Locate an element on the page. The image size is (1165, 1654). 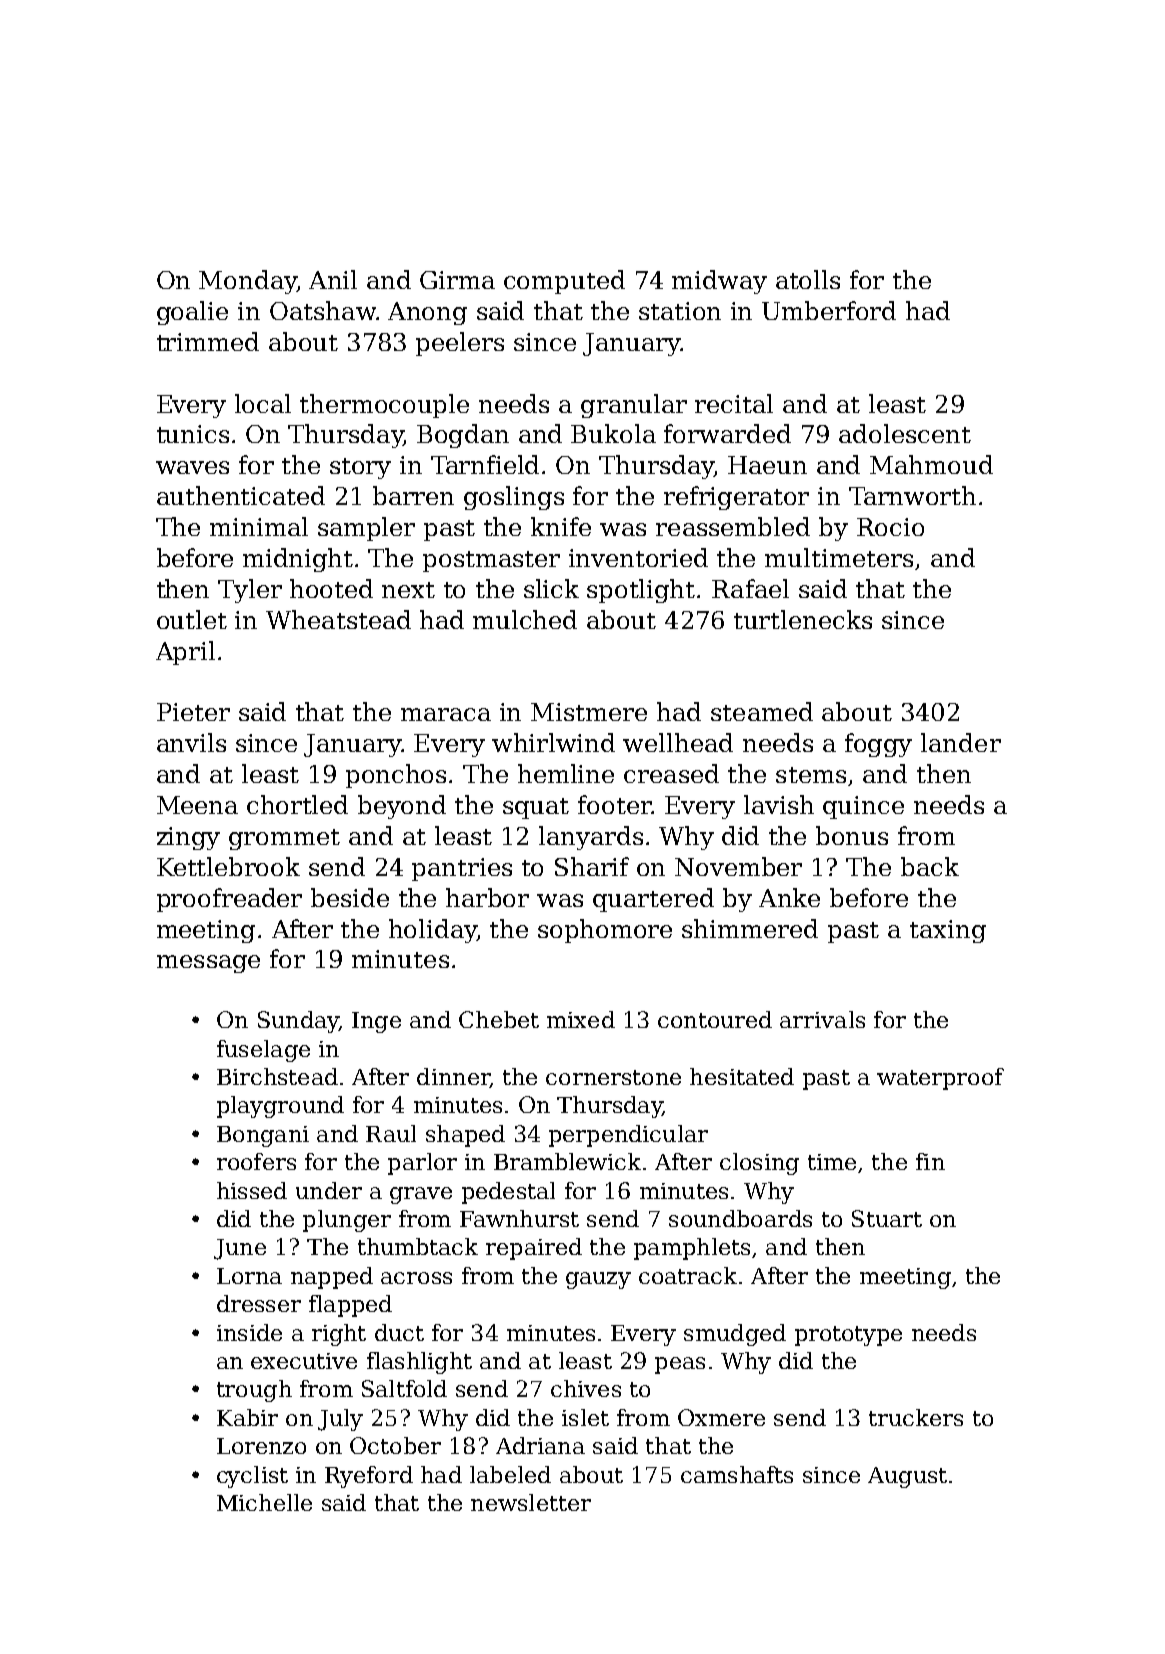
chortled is located at coordinates (297, 804).
